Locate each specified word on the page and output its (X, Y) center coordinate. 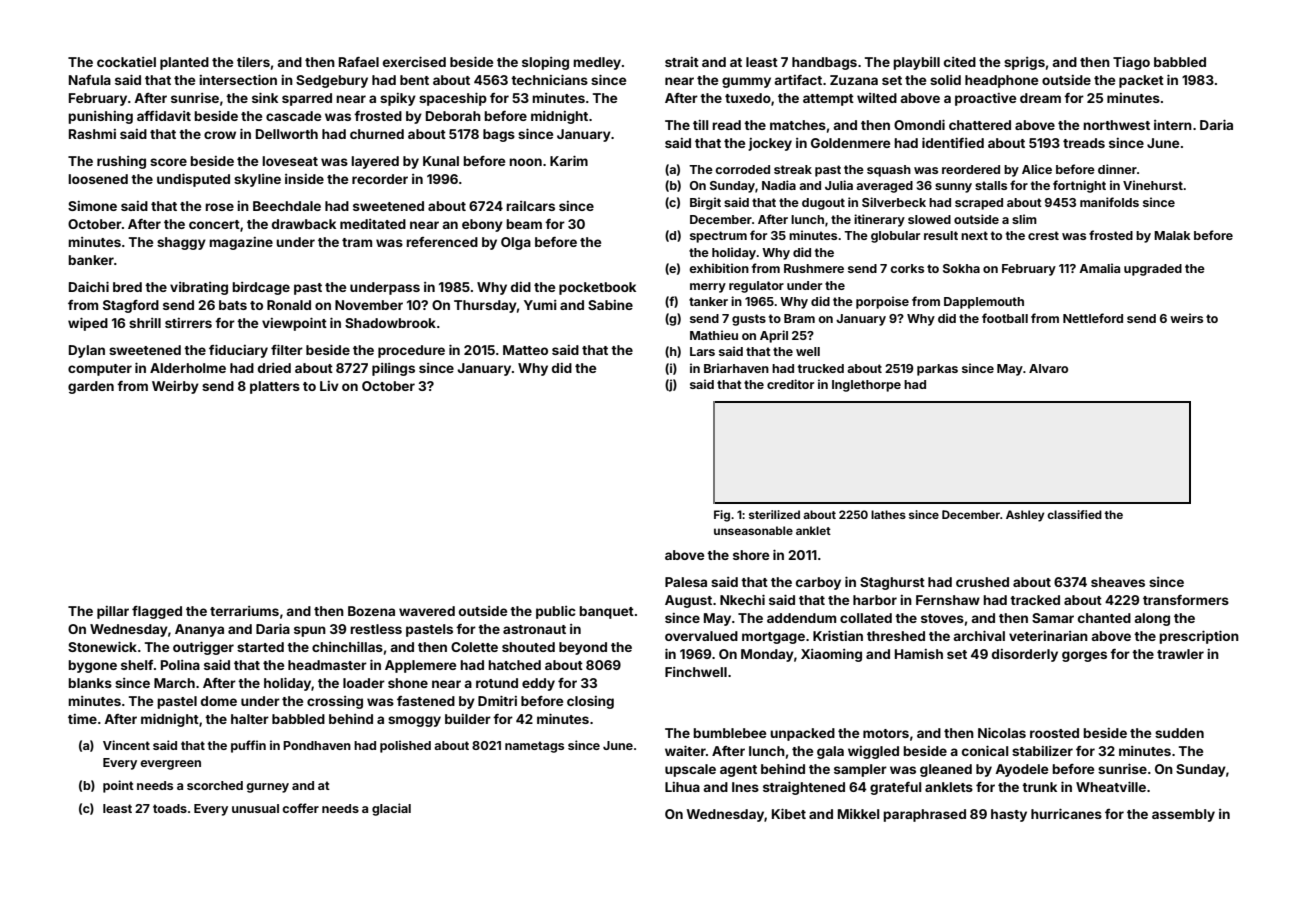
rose (219, 207)
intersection (238, 80)
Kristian (838, 636)
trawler (1180, 654)
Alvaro (1048, 368)
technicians (549, 80)
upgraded (1153, 270)
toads (170, 808)
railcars (530, 206)
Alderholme (188, 368)
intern (1173, 125)
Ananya (199, 630)
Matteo (525, 350)
